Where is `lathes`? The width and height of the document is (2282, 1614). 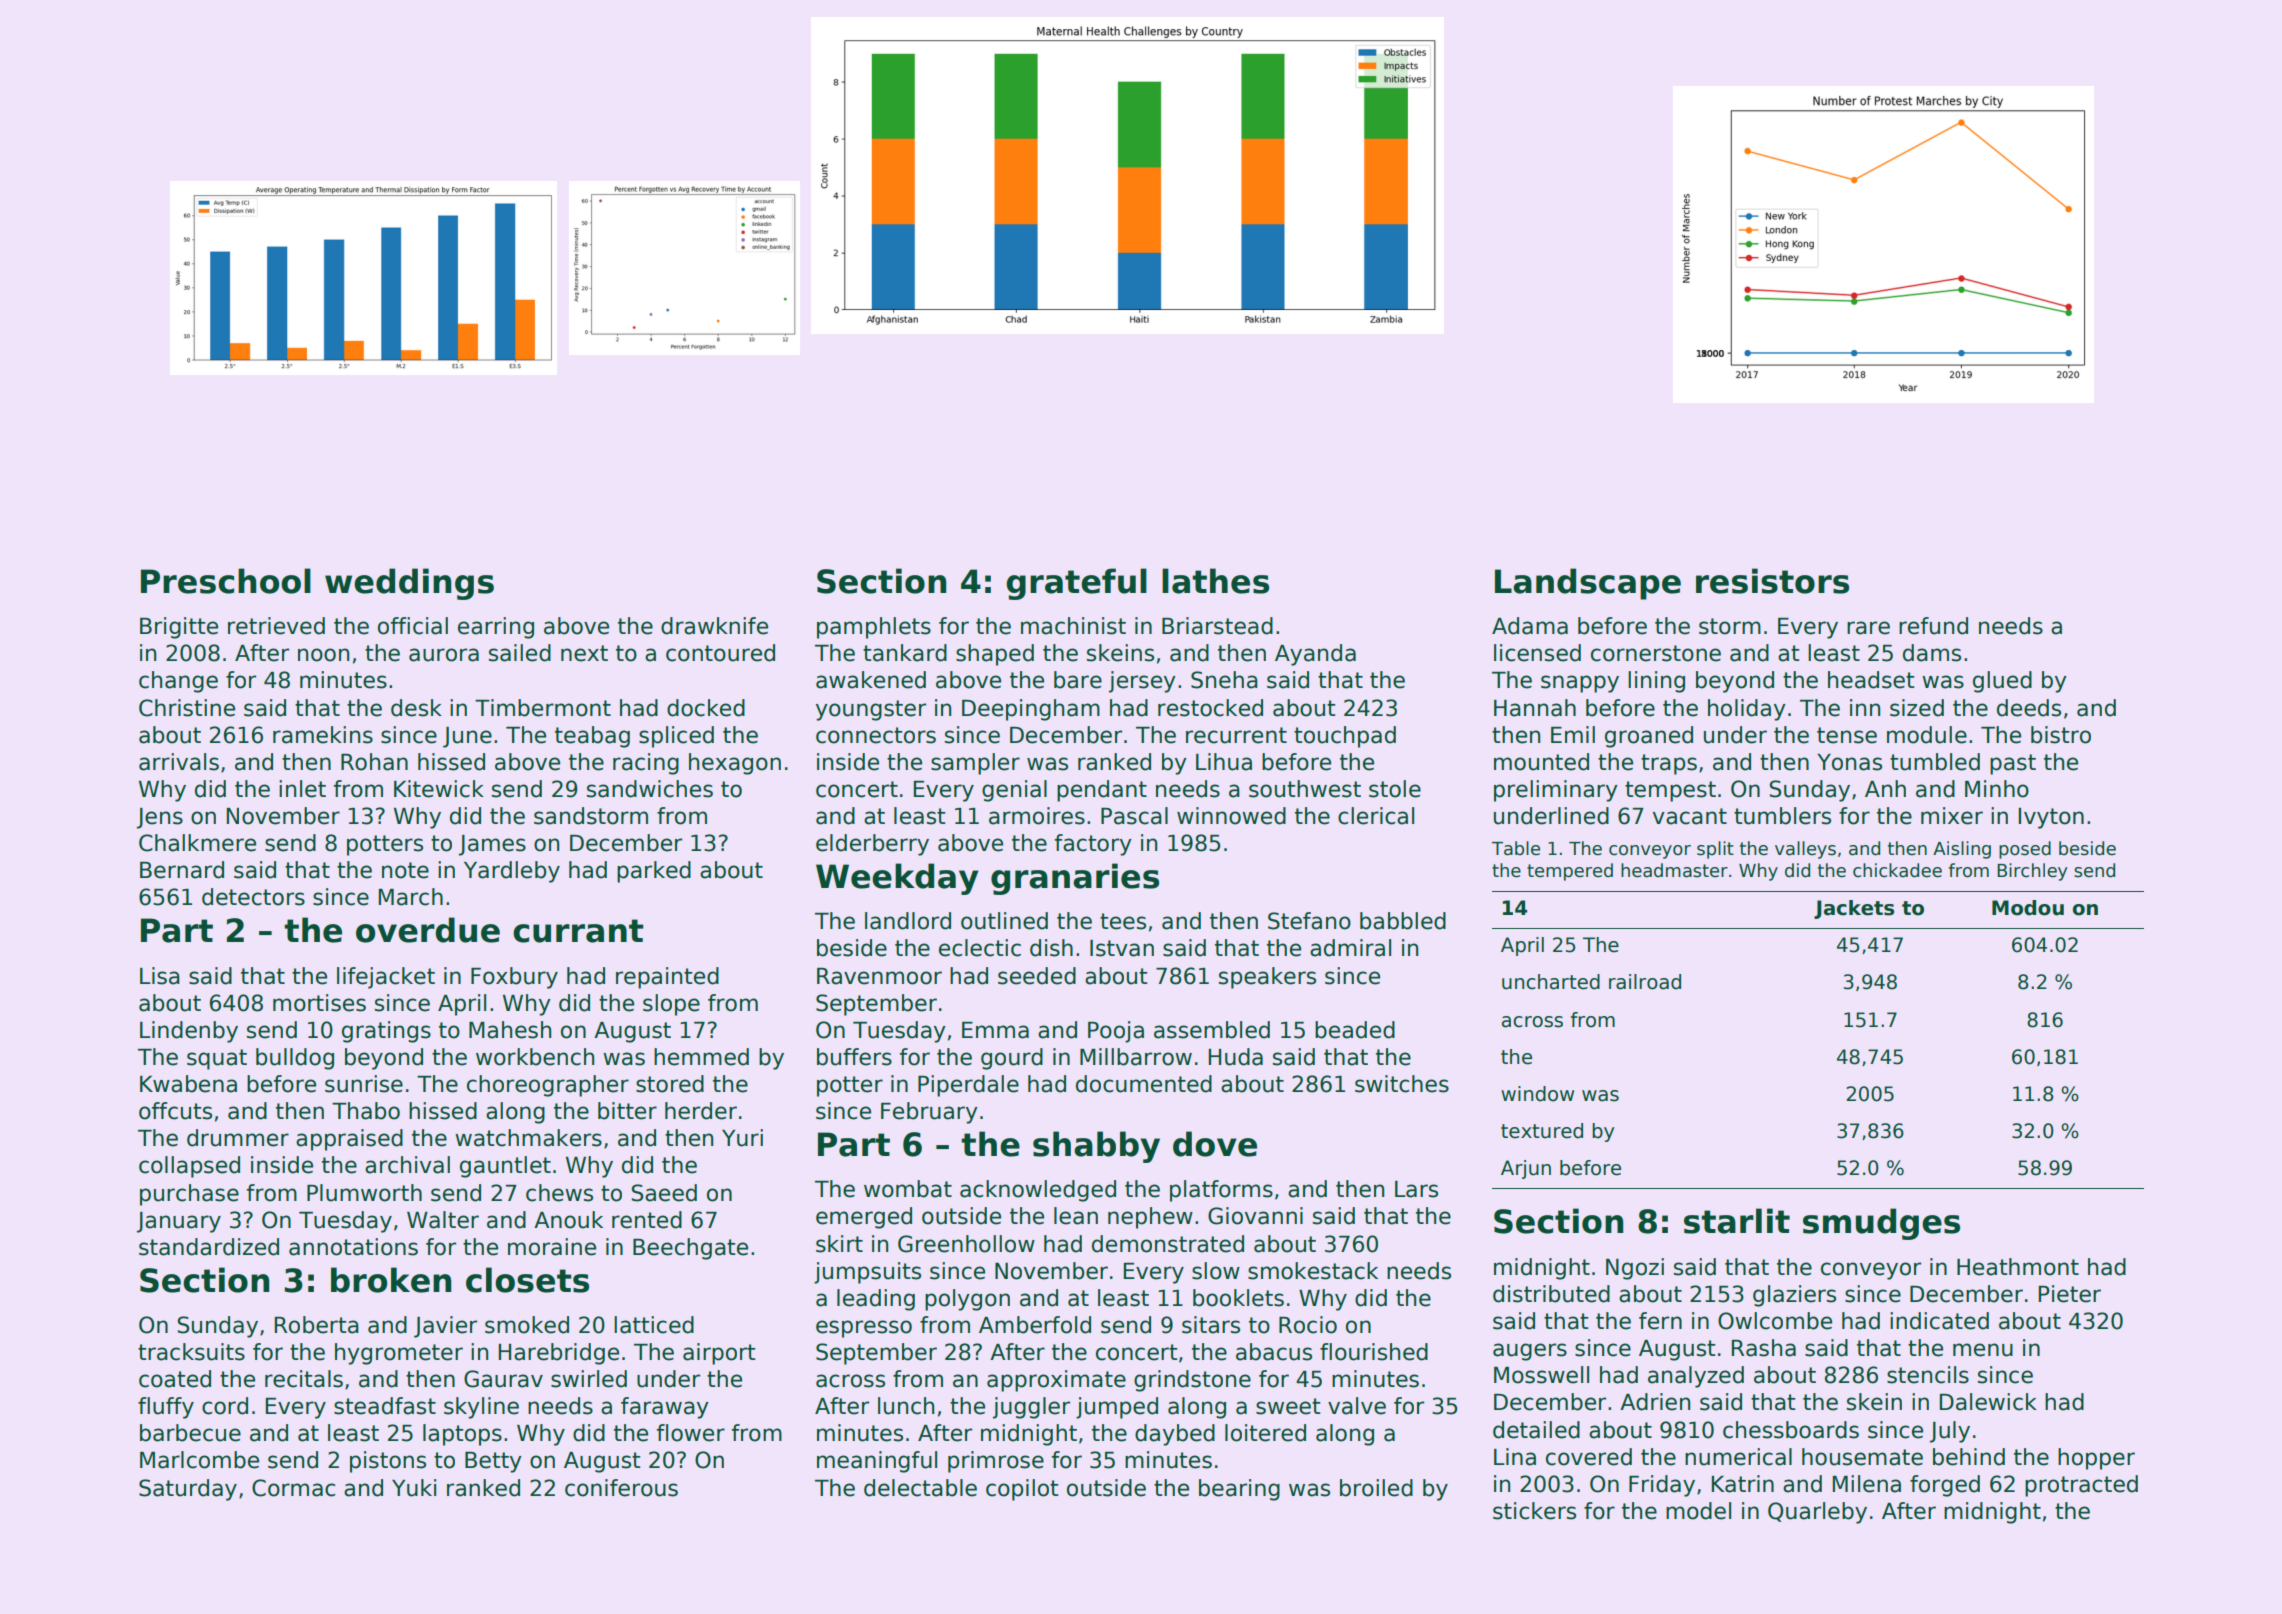 lathes is located at coordinates (1215, 581).
